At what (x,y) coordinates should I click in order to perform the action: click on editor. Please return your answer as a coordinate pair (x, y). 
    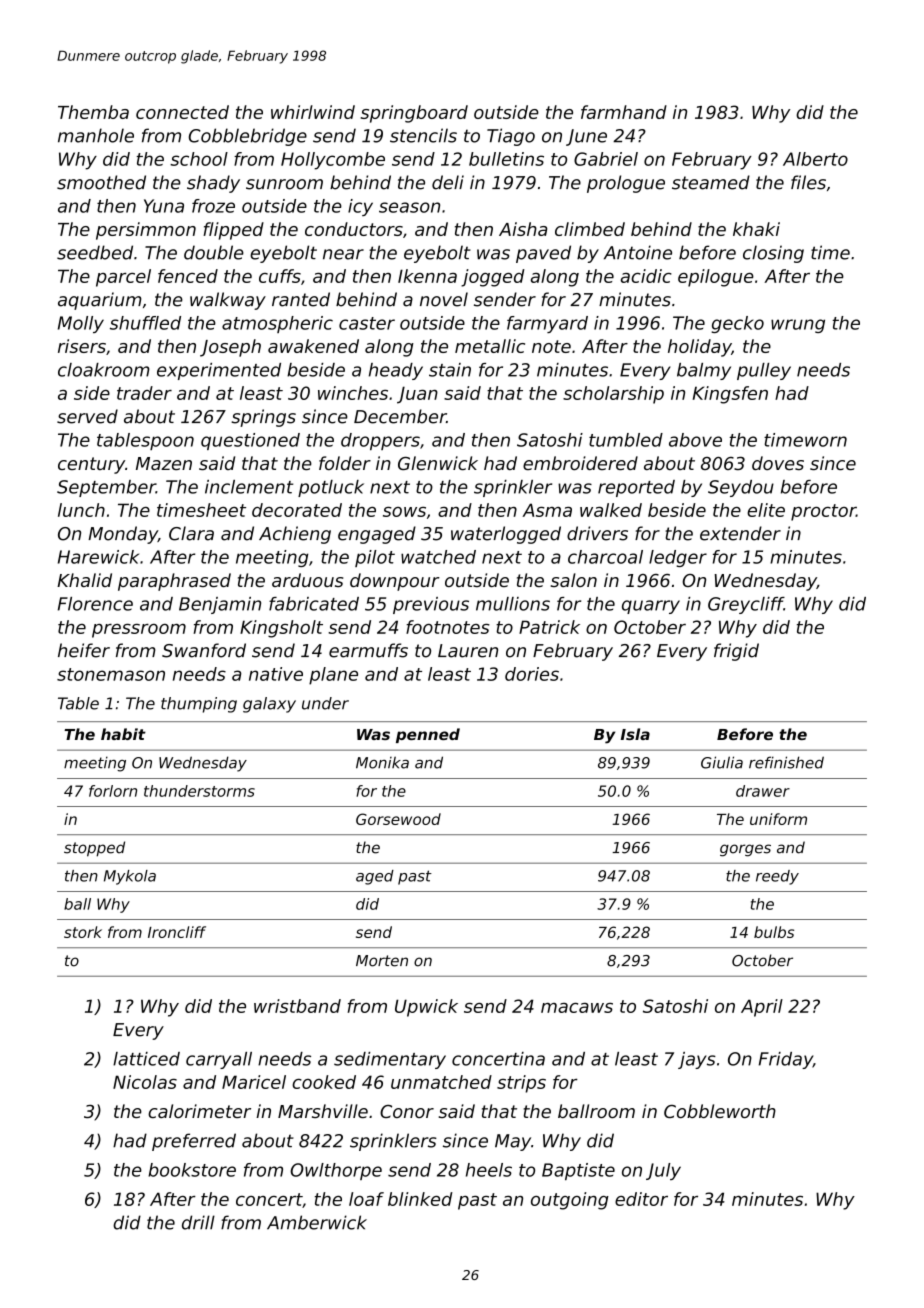
    Looking at the image, I should click on (641, 1199).
